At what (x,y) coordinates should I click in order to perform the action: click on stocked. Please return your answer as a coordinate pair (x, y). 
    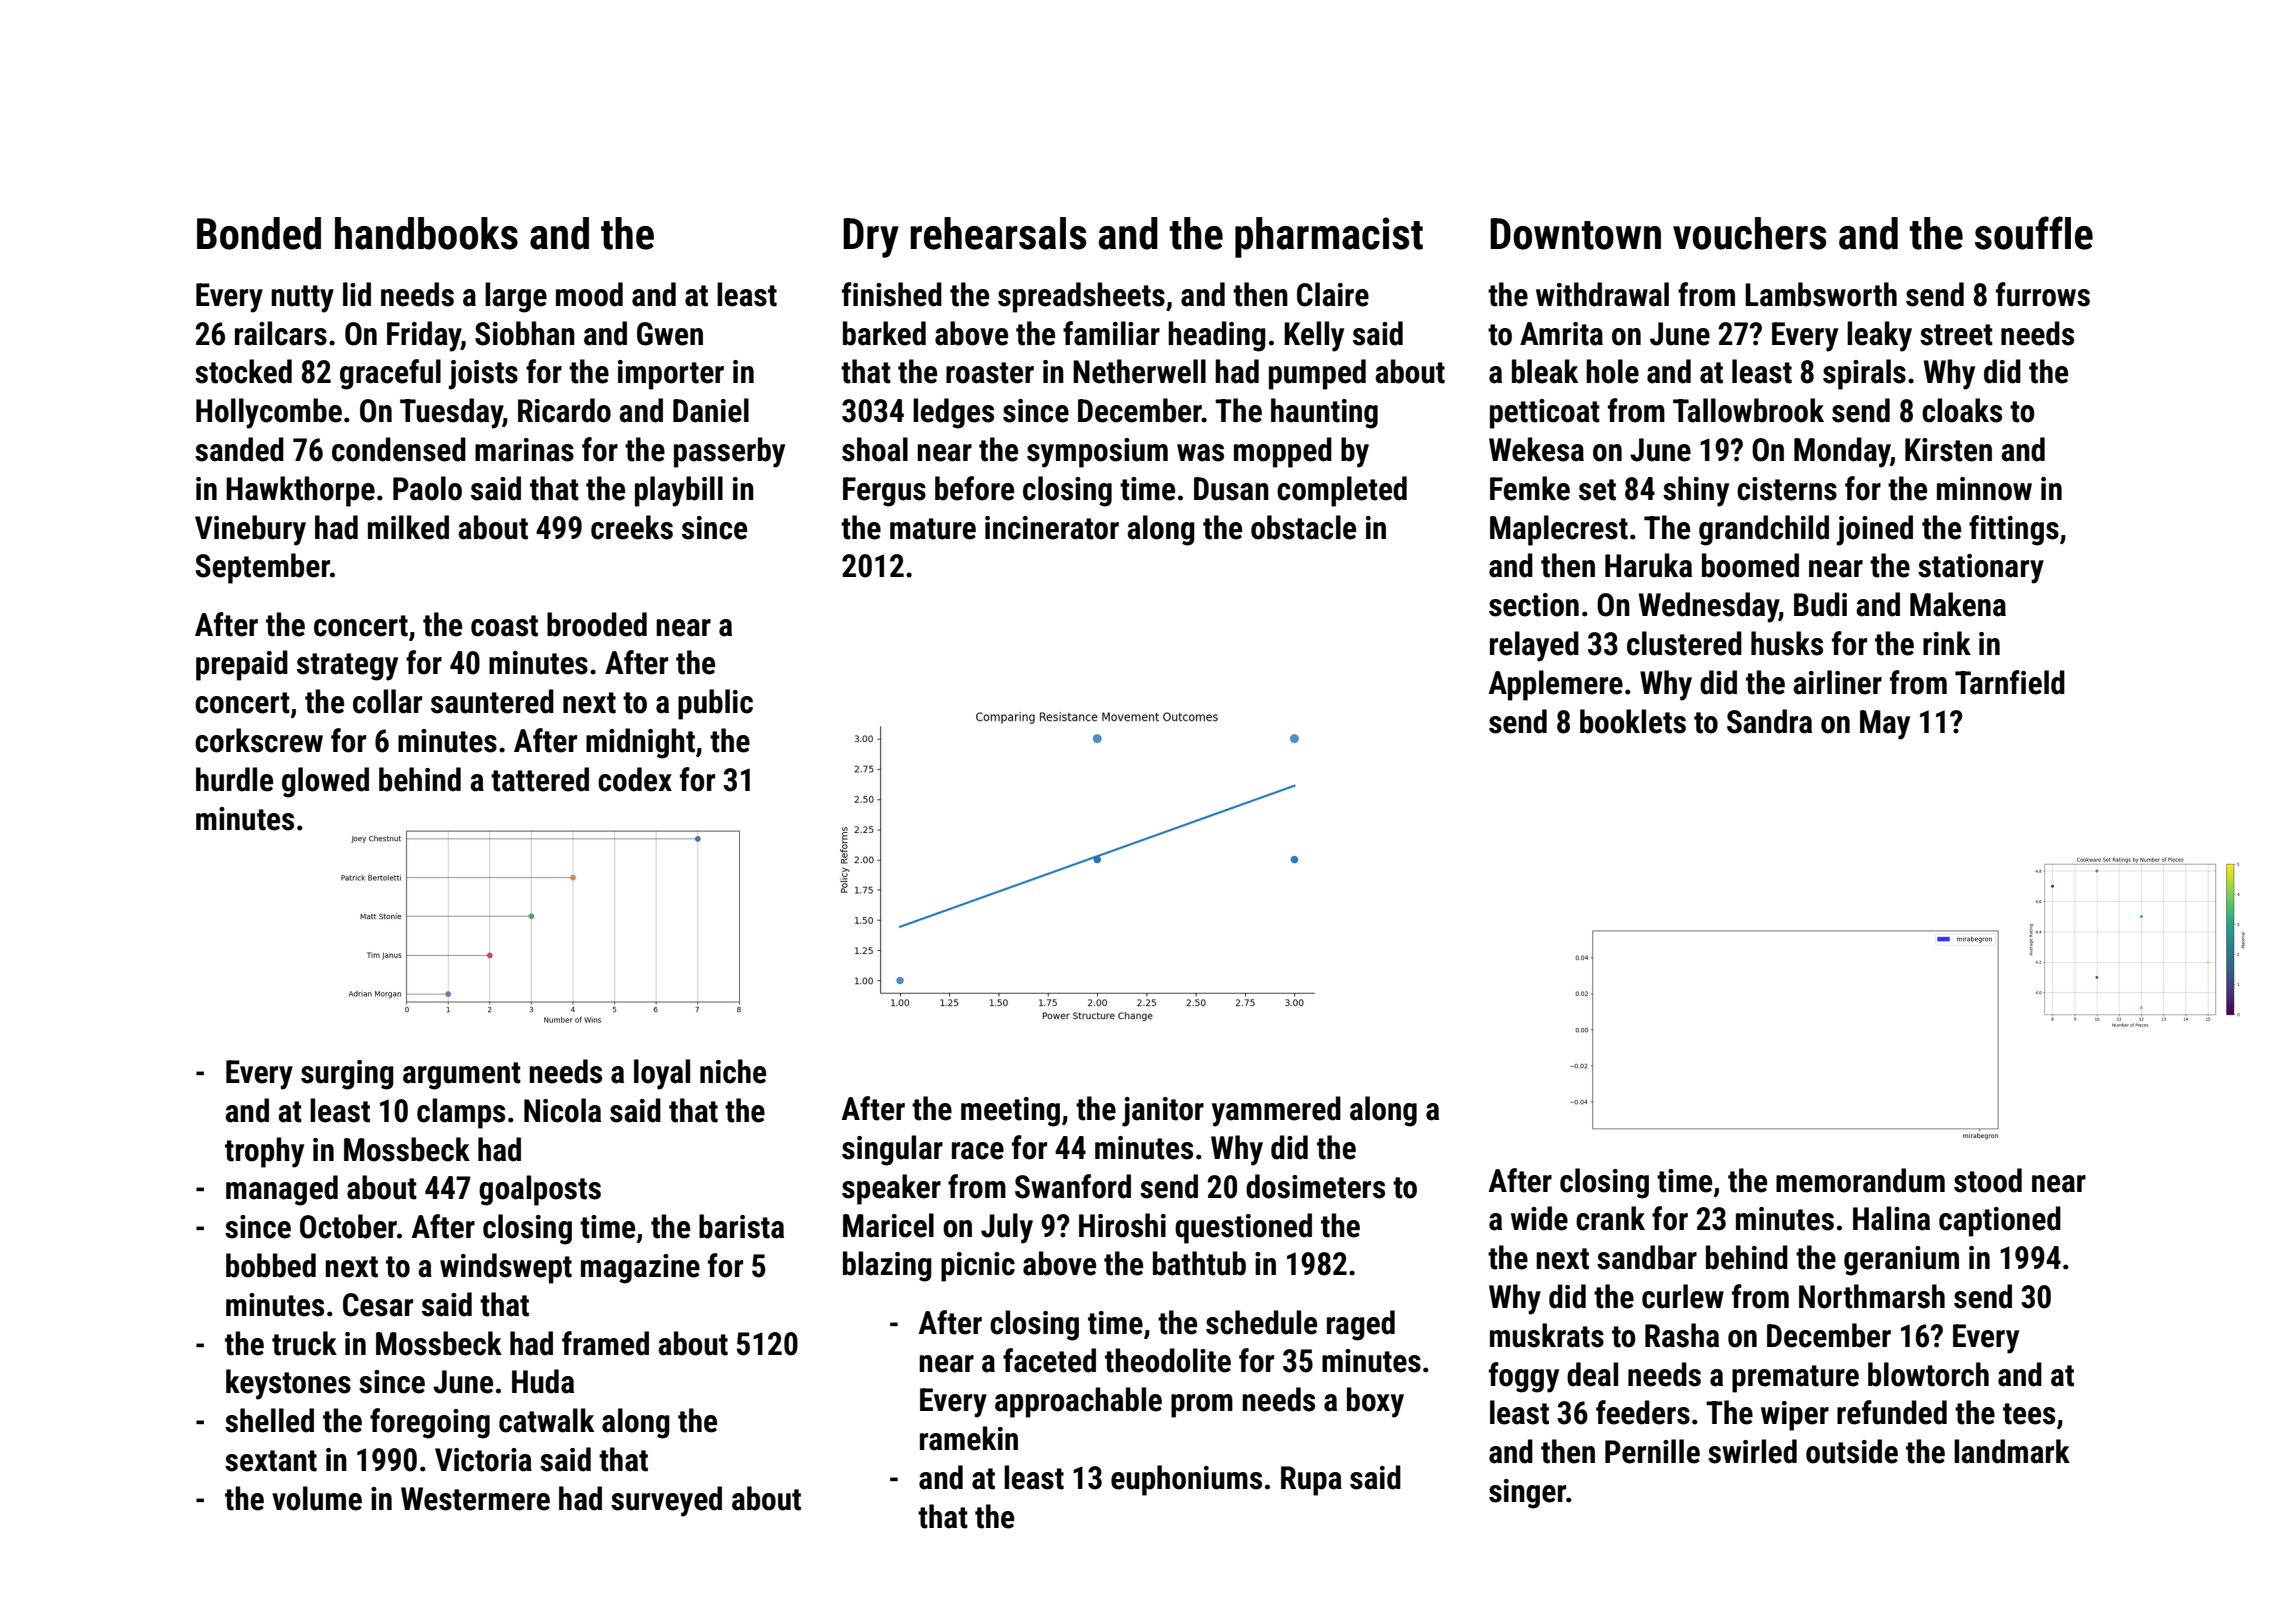
    Looking at the image, I should click on (243, 371).
